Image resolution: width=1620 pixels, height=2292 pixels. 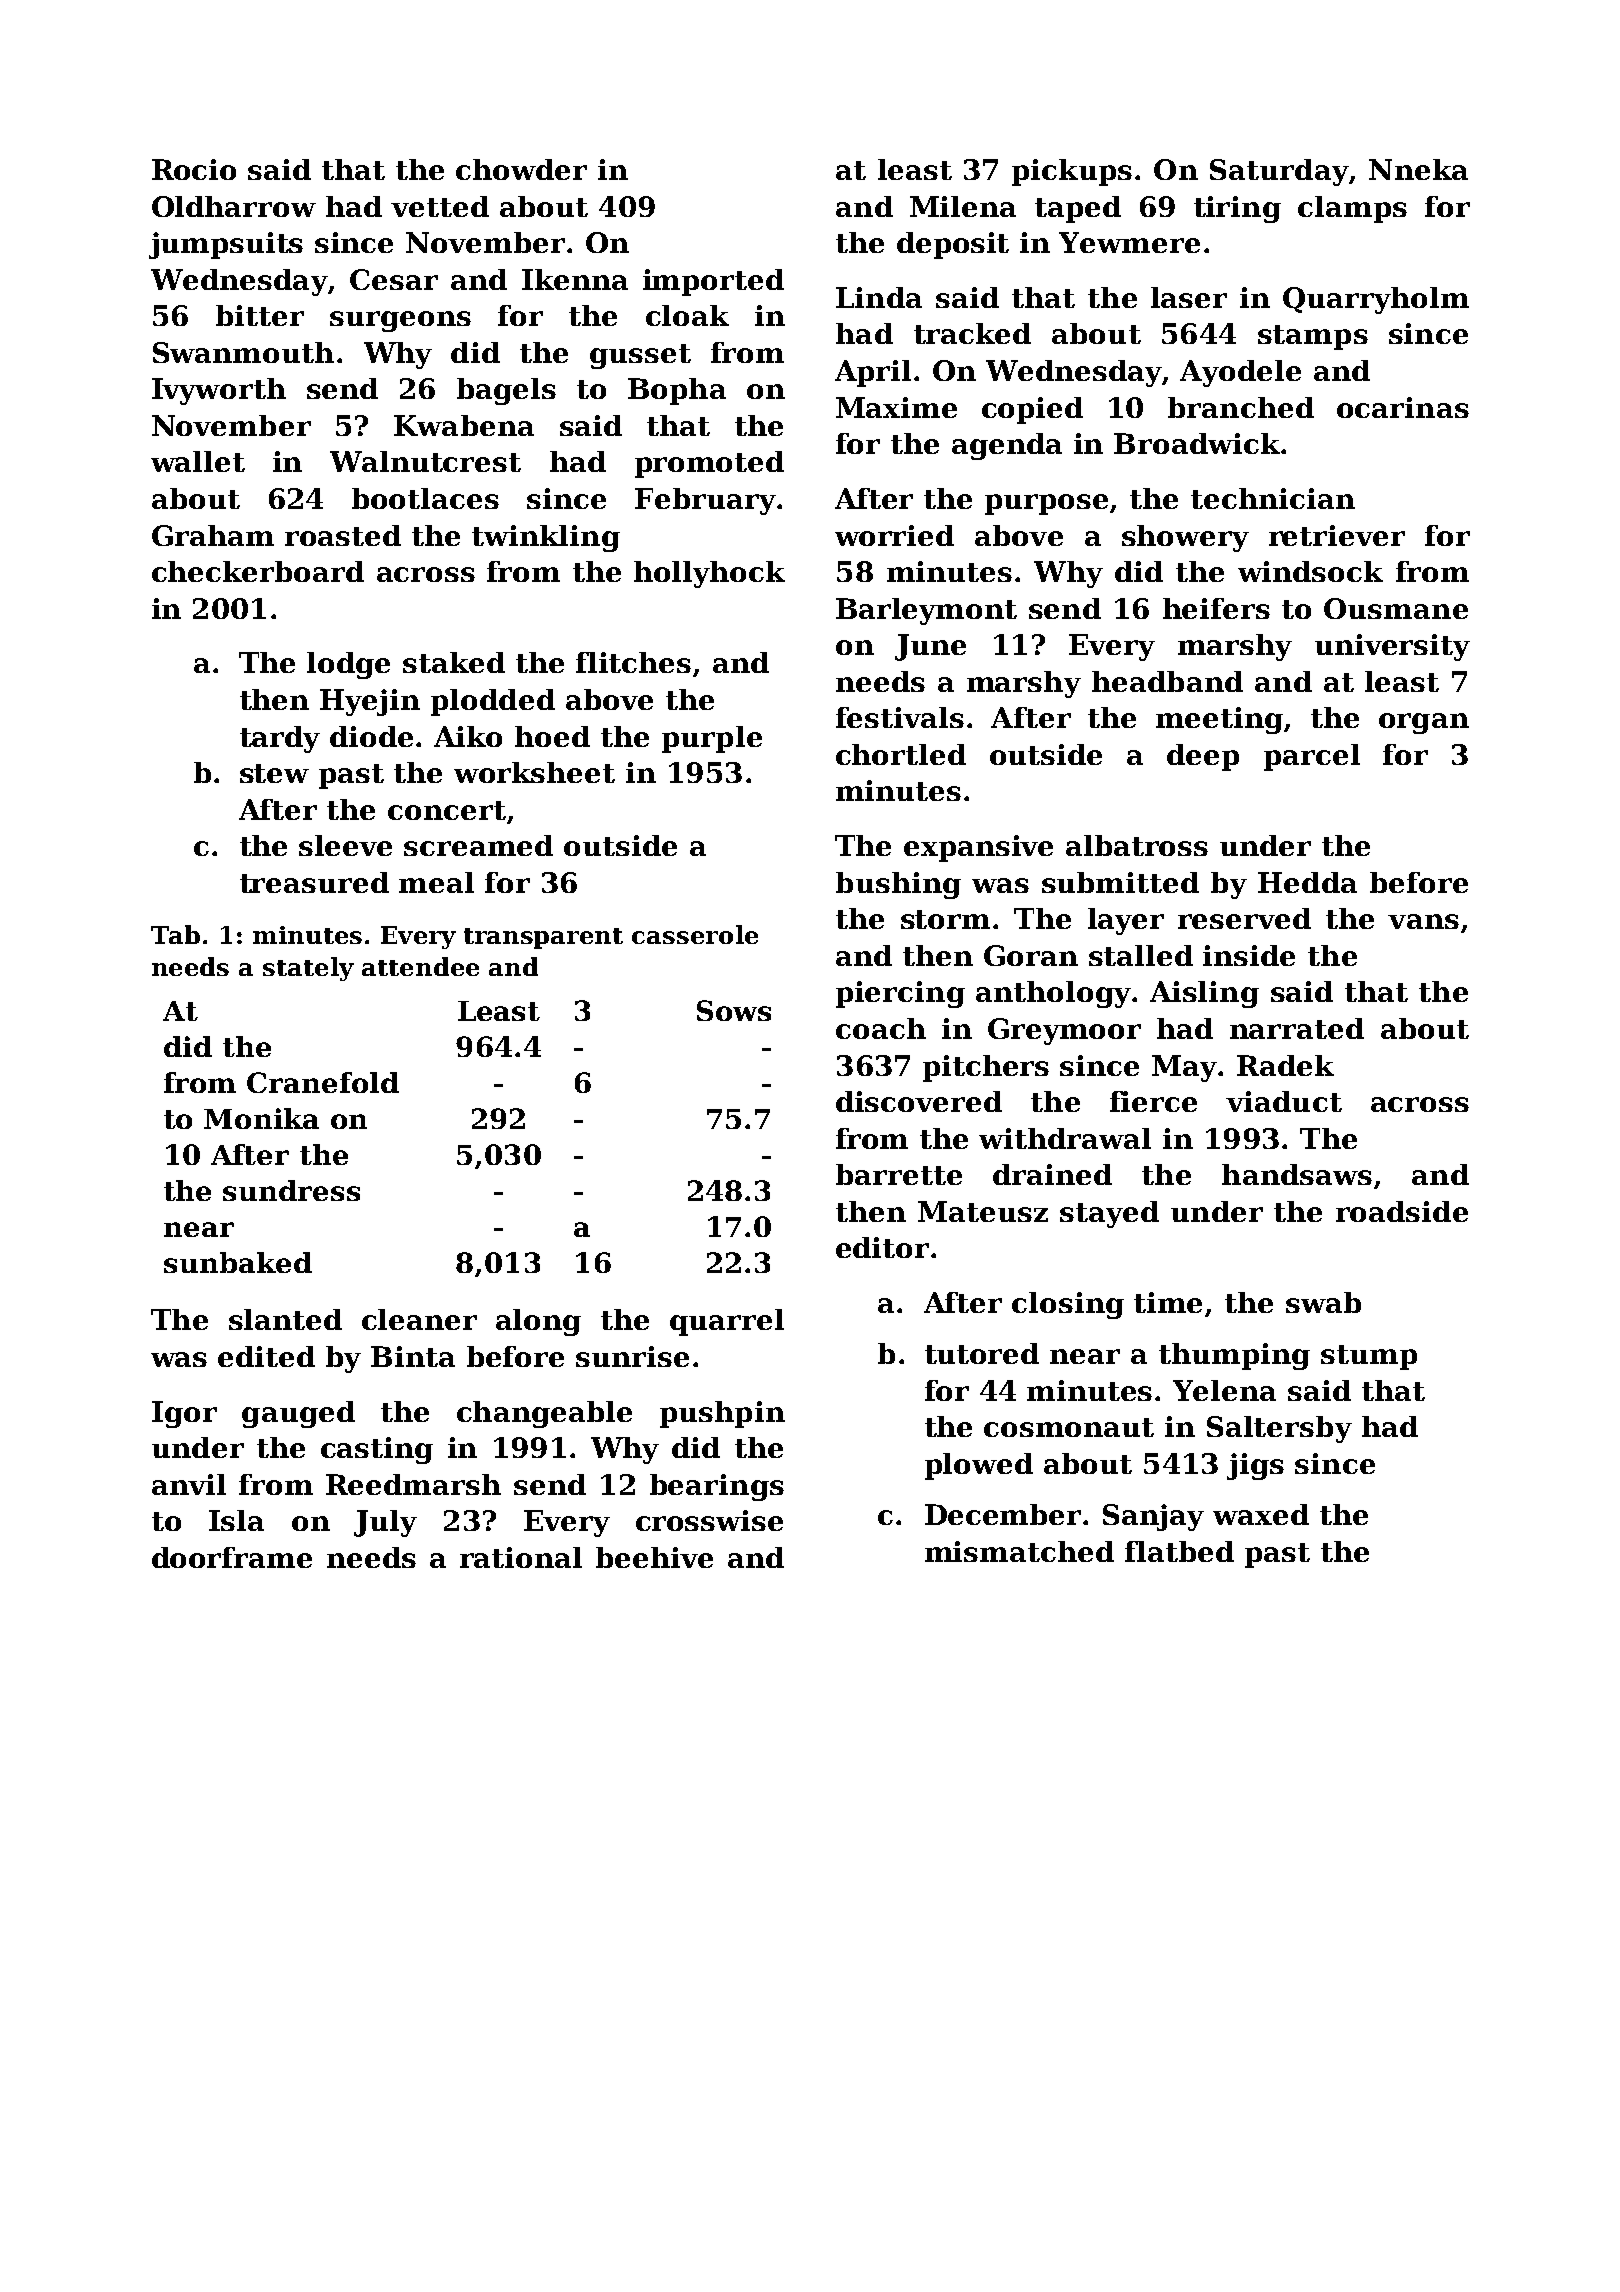 I want to click on sunbaked, so click(x=238, y=1262).
